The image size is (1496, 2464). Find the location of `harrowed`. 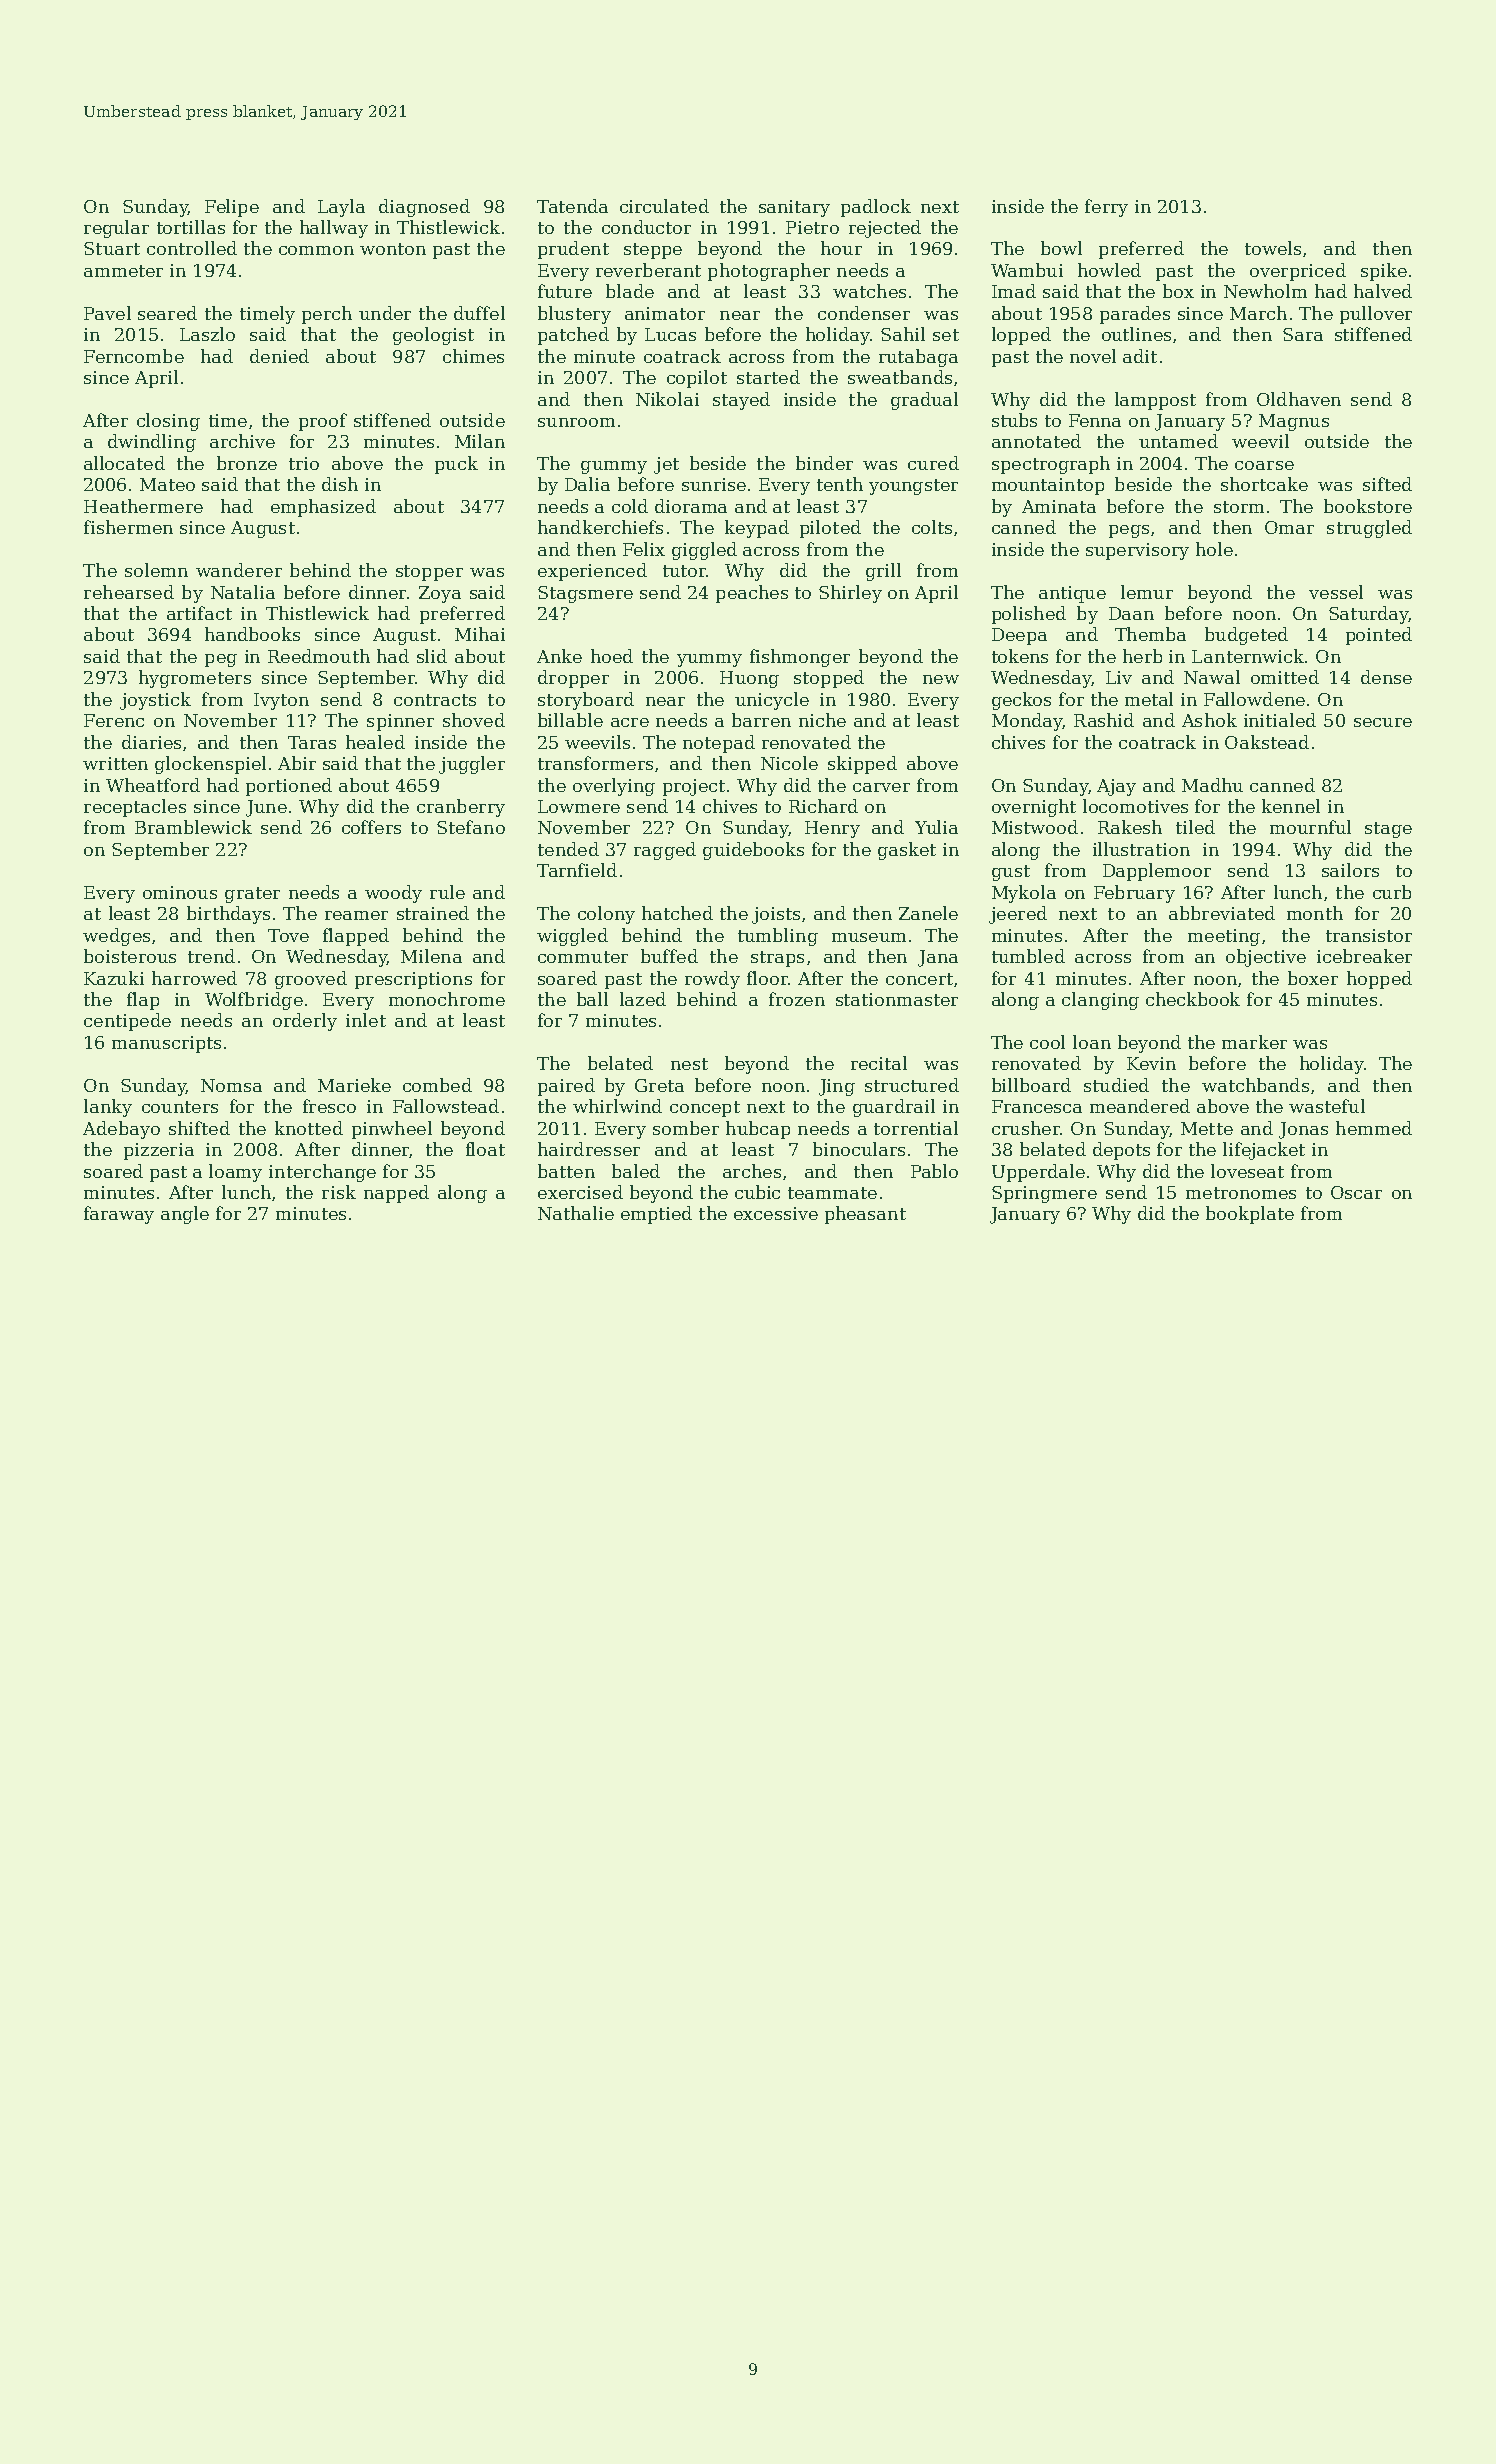

harrowed is located at coordinates (194, 978).
